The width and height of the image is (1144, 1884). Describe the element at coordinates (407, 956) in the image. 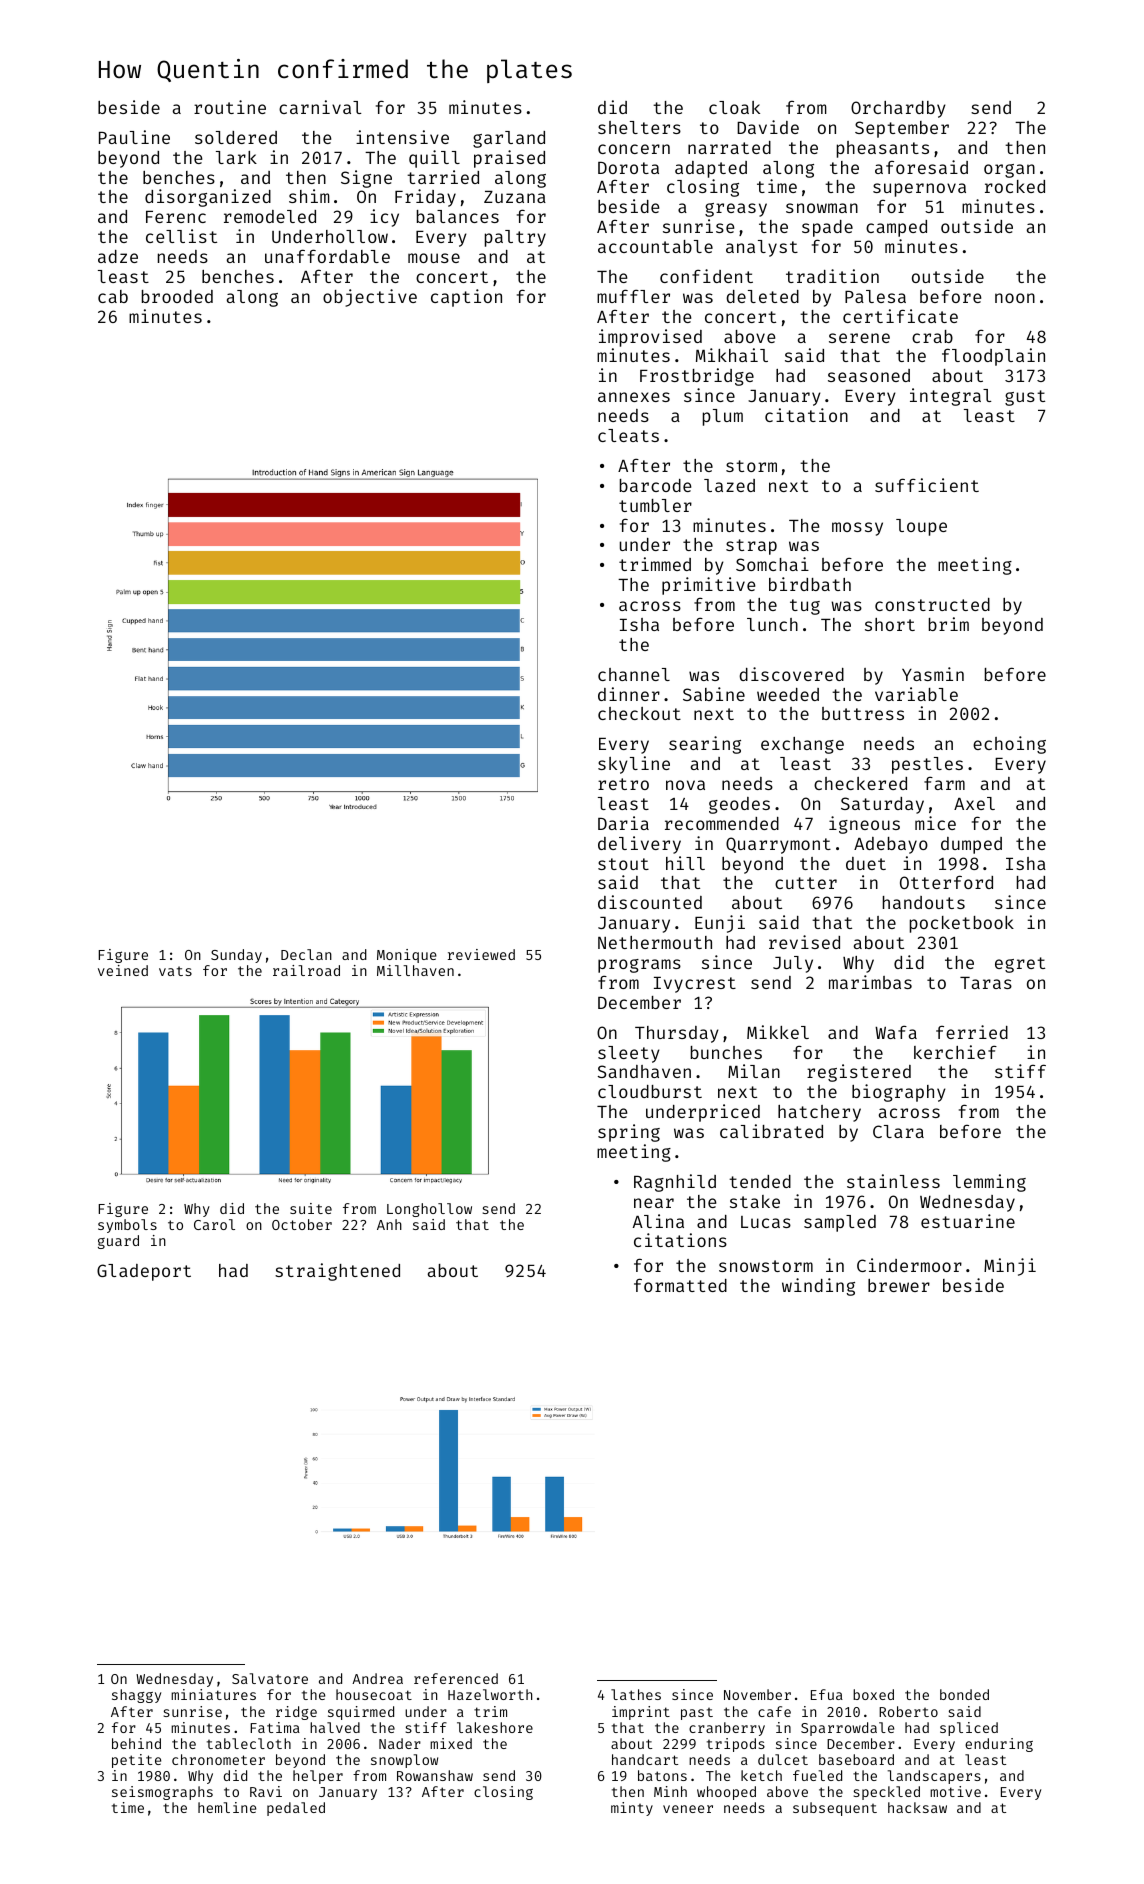

I see `Monique` at that location.
